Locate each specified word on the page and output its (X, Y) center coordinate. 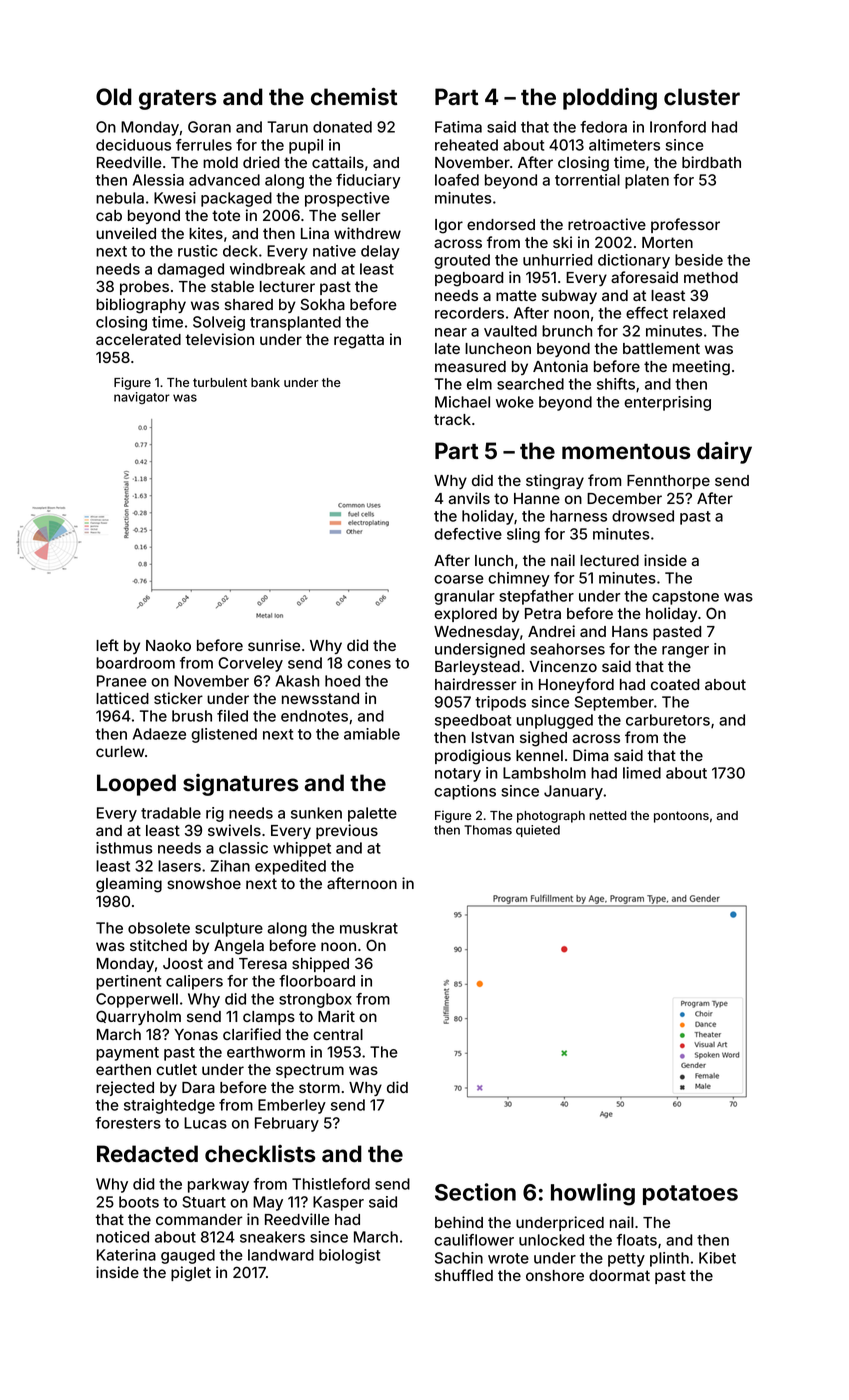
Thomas (488, 830)
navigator (142, 398)
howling (593, 1194)
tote (226, 215)
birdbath (711, 162)
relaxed (699, 313)
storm (319, 1087)
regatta (359, 341)
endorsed (501, 224)
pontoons (681, 817)
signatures (241, 785)
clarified (252, 1034)
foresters (128, 1123)
